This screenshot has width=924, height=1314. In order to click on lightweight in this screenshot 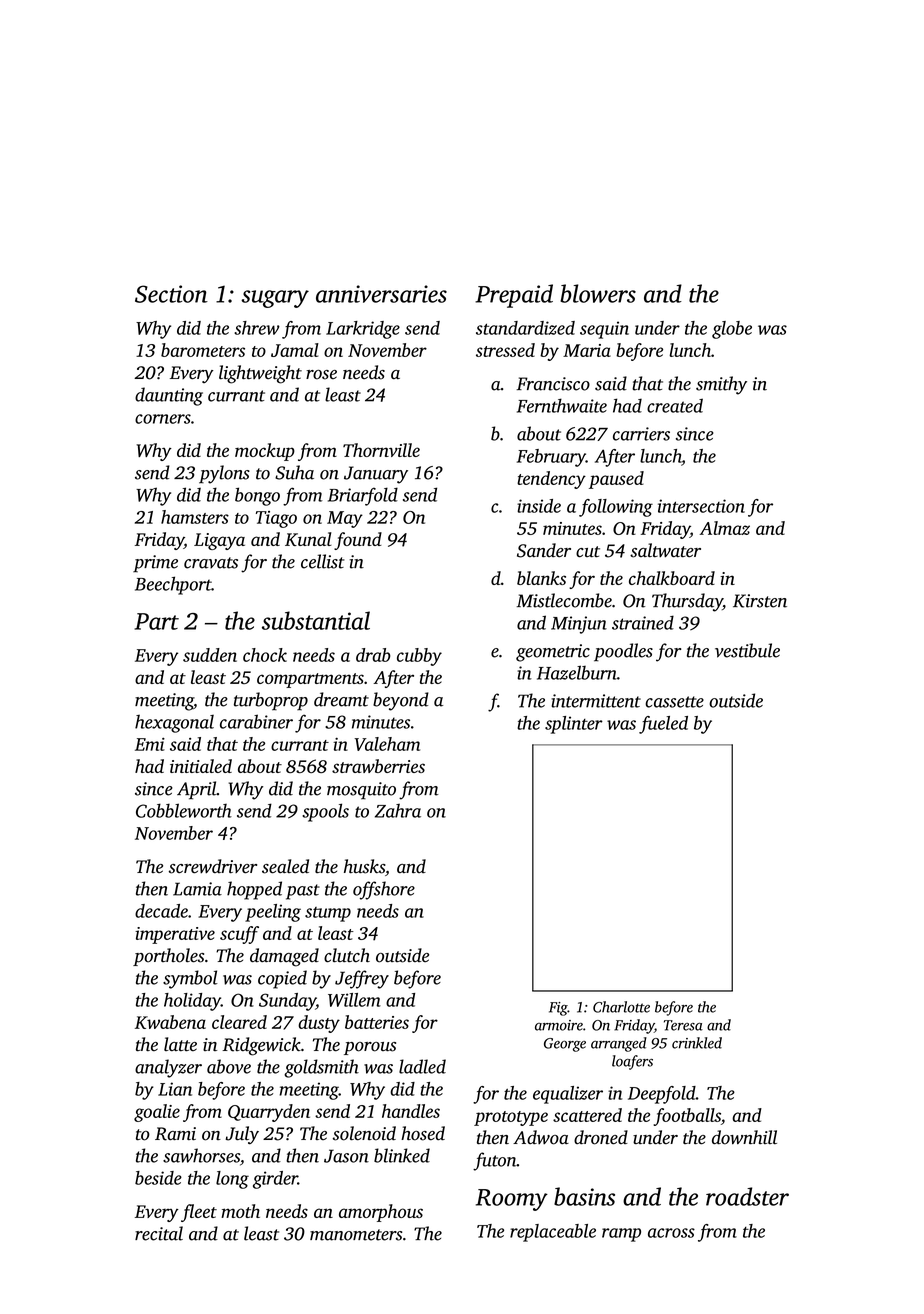, I will do `click(260, 374)`.
